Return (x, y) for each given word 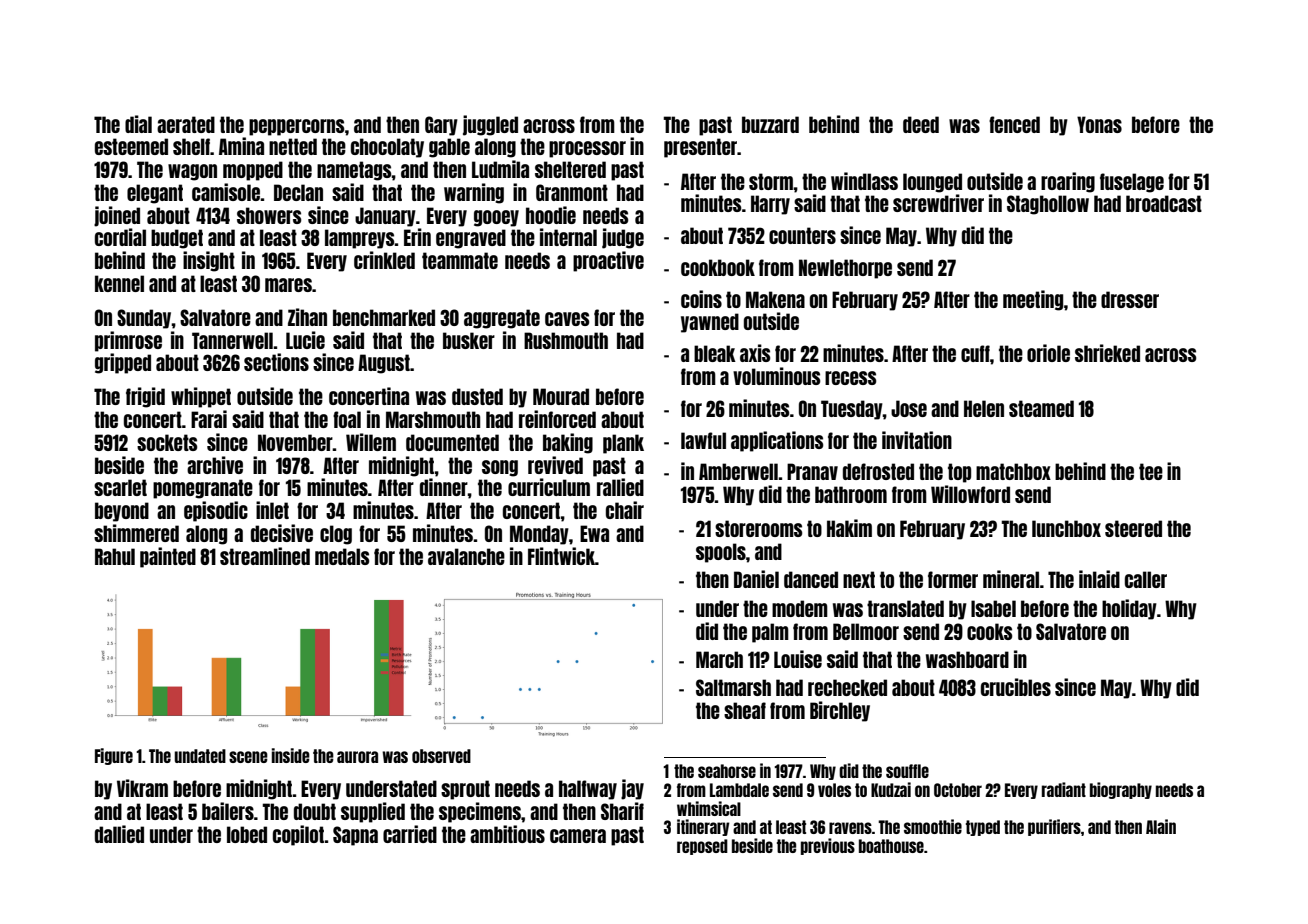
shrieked (1107, 353)
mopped (253, 171)
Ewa (594, 533)
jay (632, 789)
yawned (710, 323)
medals (342, 556)
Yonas (1099, 124)
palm (770, 633)
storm (771, 181)
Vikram (142, 788)
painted (168, 557)
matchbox (1013, 471)
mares (288, 285)
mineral (1011, 579)
